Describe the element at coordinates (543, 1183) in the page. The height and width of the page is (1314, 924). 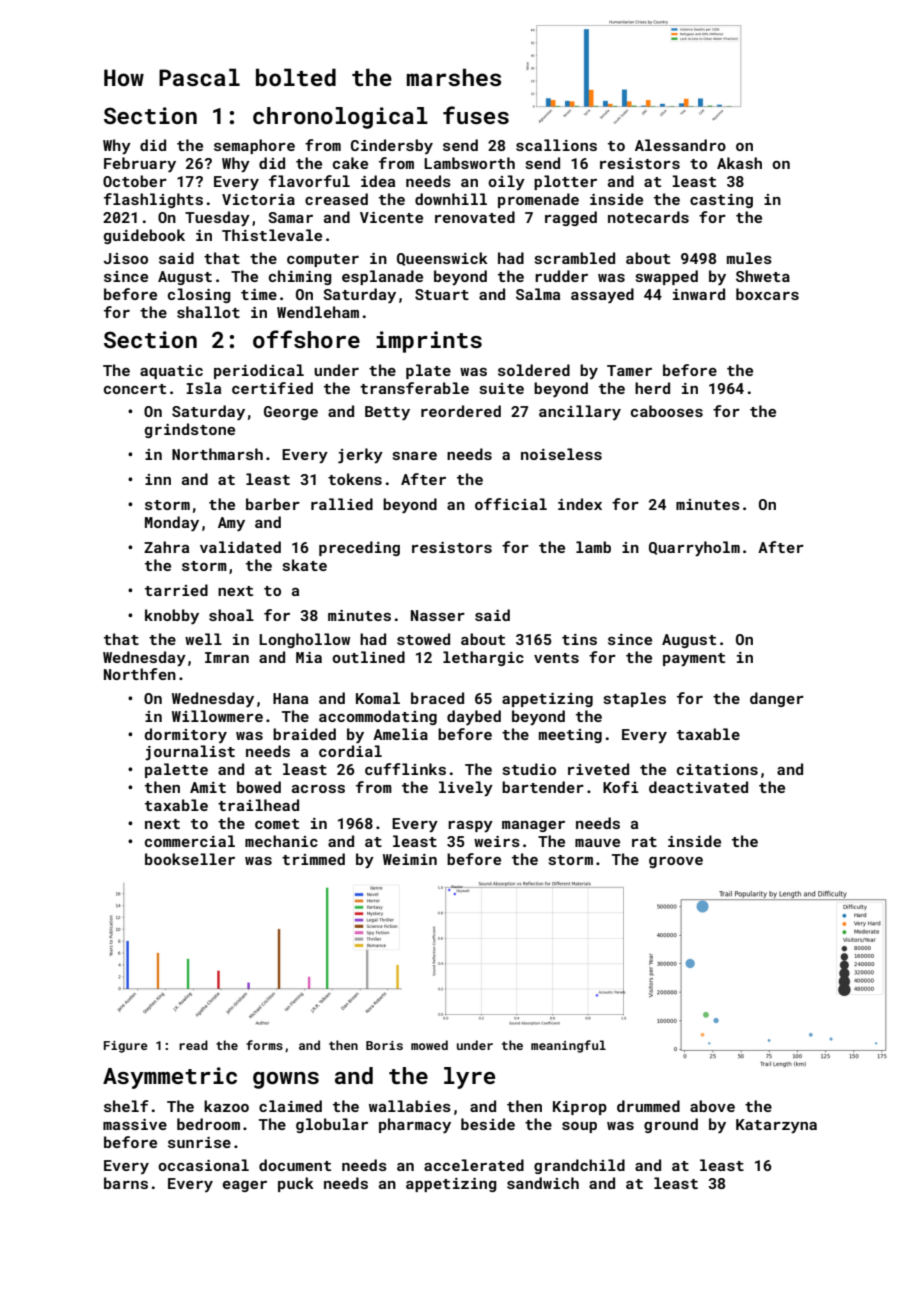
I see `sandwich` at that location.
